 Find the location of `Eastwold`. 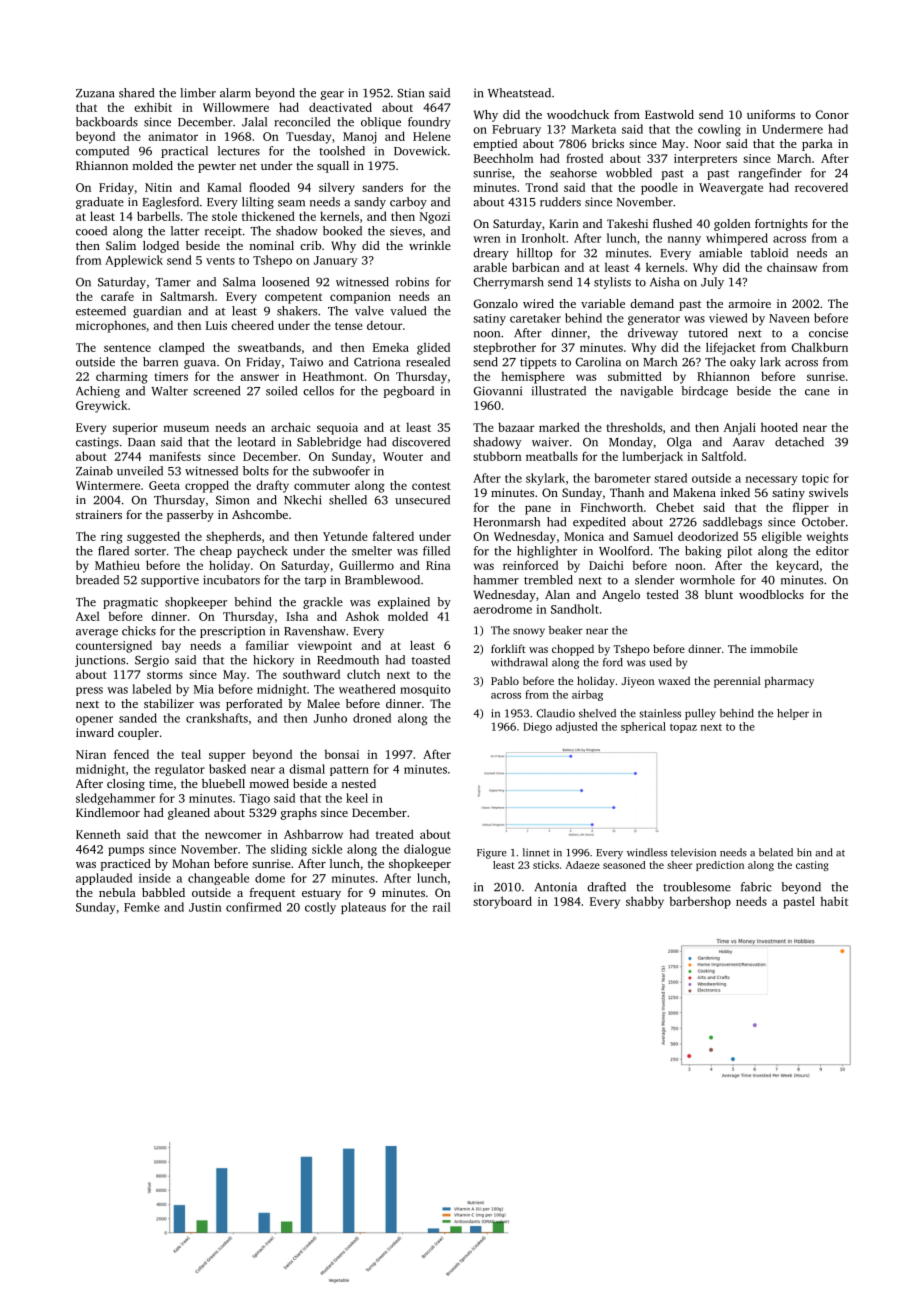

Eastwold is located at coordinates (669, 114).
